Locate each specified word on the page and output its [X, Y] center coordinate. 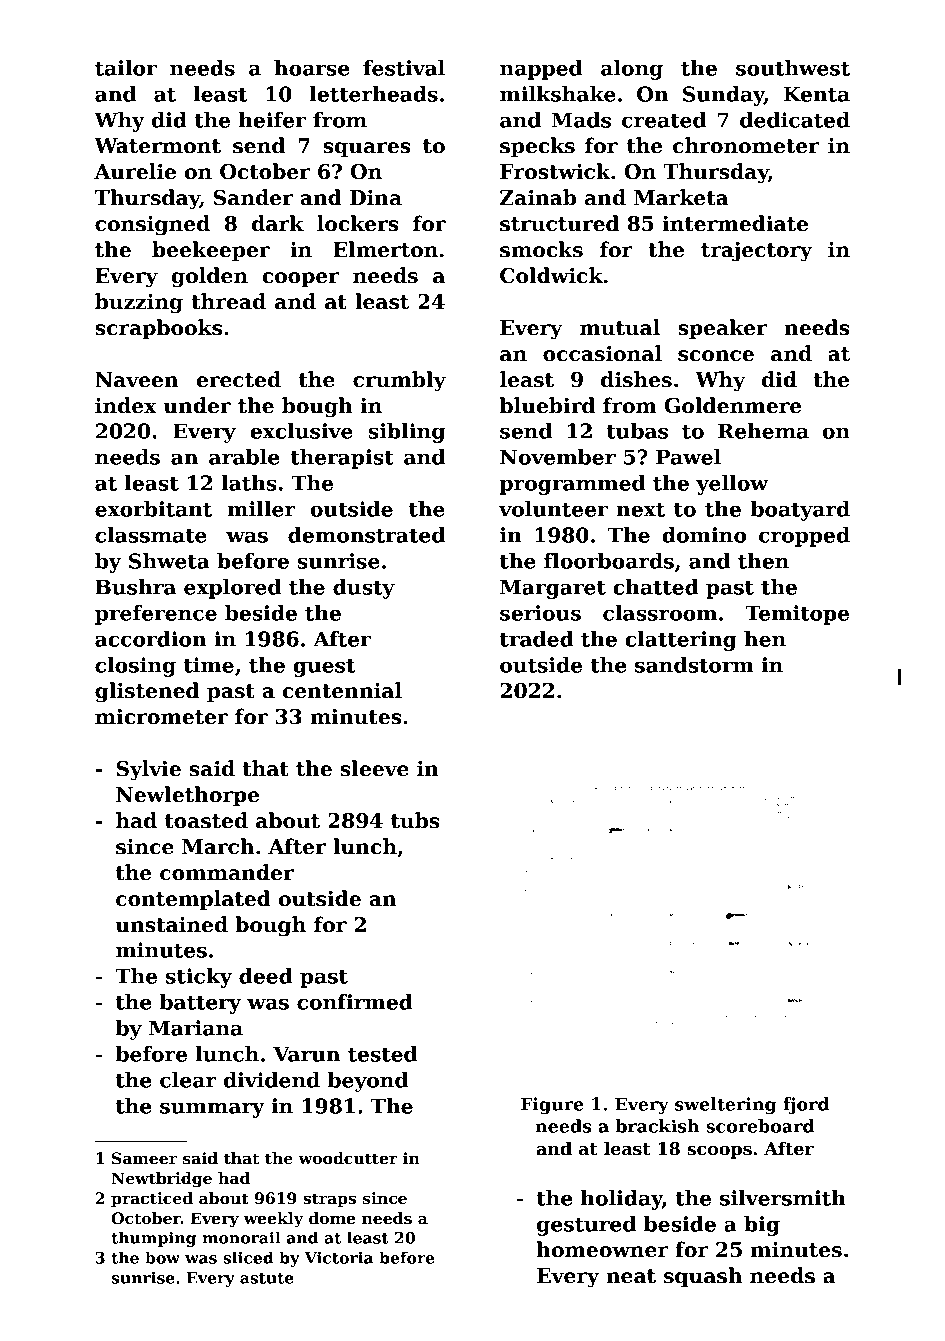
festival [404, 68]
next [640, 510]
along [632, 70]
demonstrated [366, 535]
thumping [153, 1239]
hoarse [311, 68]
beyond [368, 1082]
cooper [300, 279]
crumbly [399, 381]
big [762, 1226]
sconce [716, 356]
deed [266, 976]
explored [232, 589]
